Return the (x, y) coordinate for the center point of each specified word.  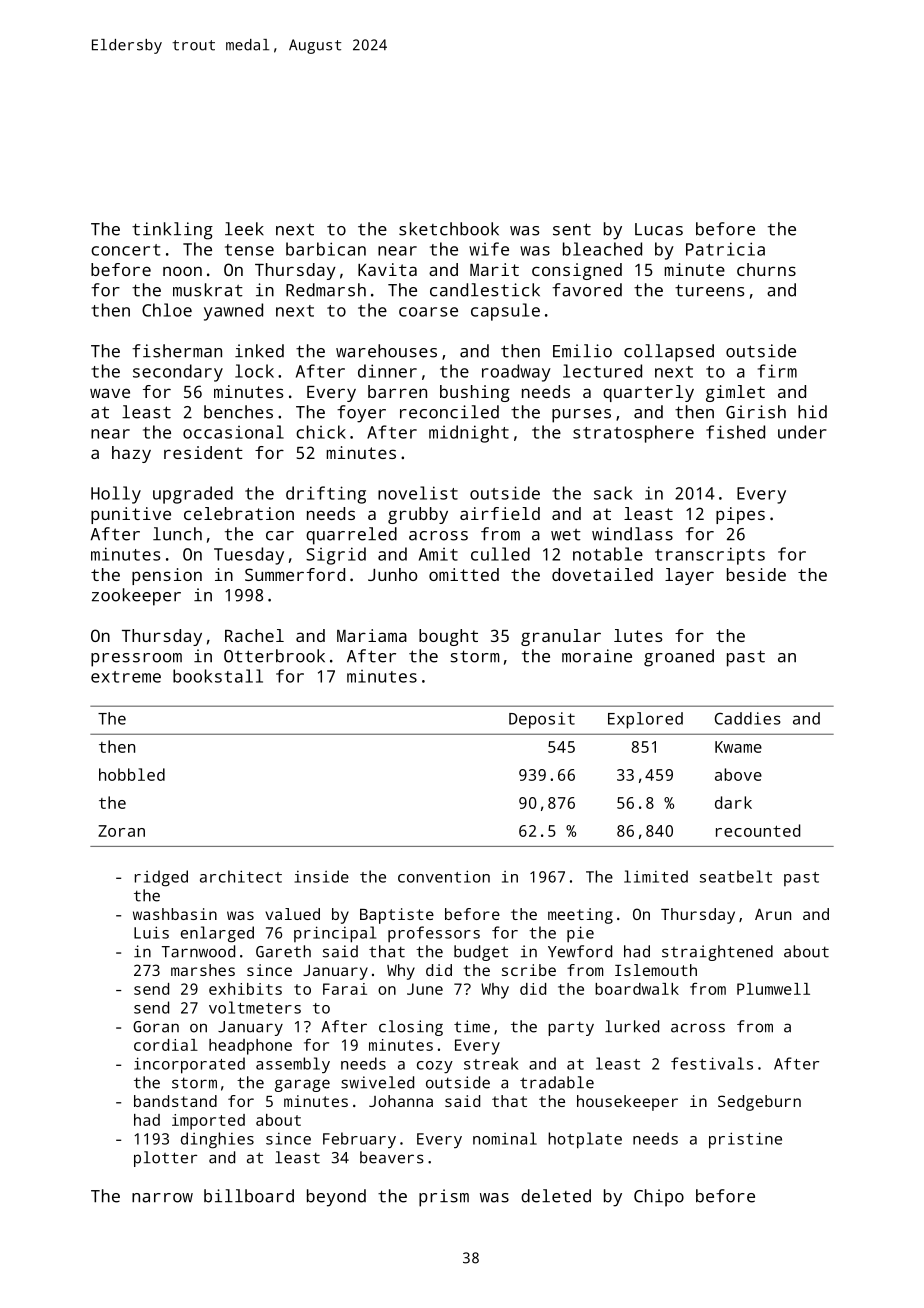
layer (689, 576)
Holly (116, 495)
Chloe (167, 310)
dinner (387, 371)
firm (777, 371)
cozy (435, 1067)
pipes (740, 515)
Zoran (121, 831)
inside (322, 876)
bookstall (218, 676)
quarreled (351, 536)
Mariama (372, 635)
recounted (758, 830)
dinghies (217, 1140)
